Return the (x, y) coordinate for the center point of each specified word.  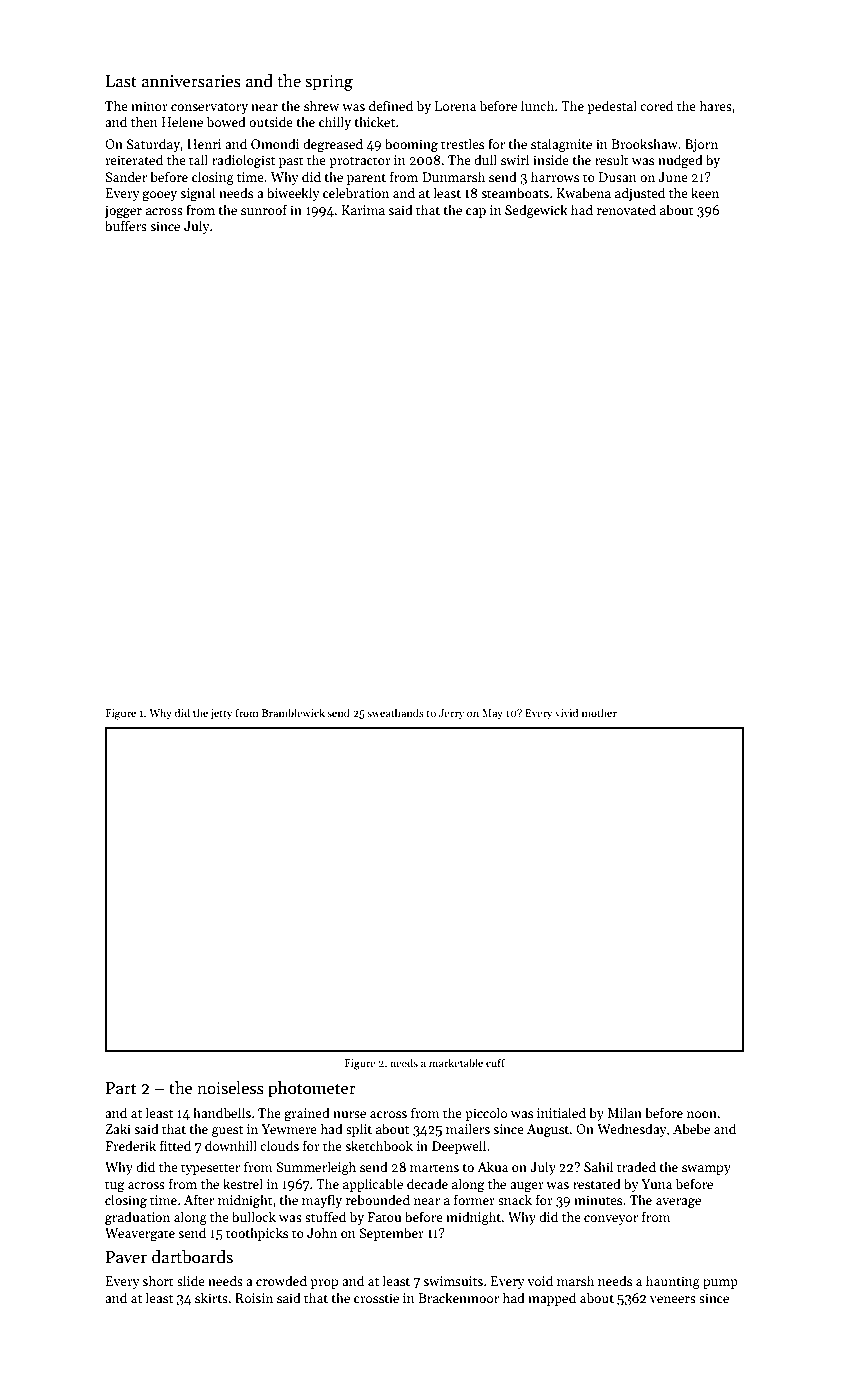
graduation (137, 1218)
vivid (566, 712)
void (540, 1280)
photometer (312, 1089)
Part (121, 1088)
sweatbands (395, 712)
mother (599, 712)
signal (198, 194)
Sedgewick (536, 211)
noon (702, 1114)
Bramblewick (293, 712)
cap (476, 213)
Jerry (451, 714)
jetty (221, 714)
